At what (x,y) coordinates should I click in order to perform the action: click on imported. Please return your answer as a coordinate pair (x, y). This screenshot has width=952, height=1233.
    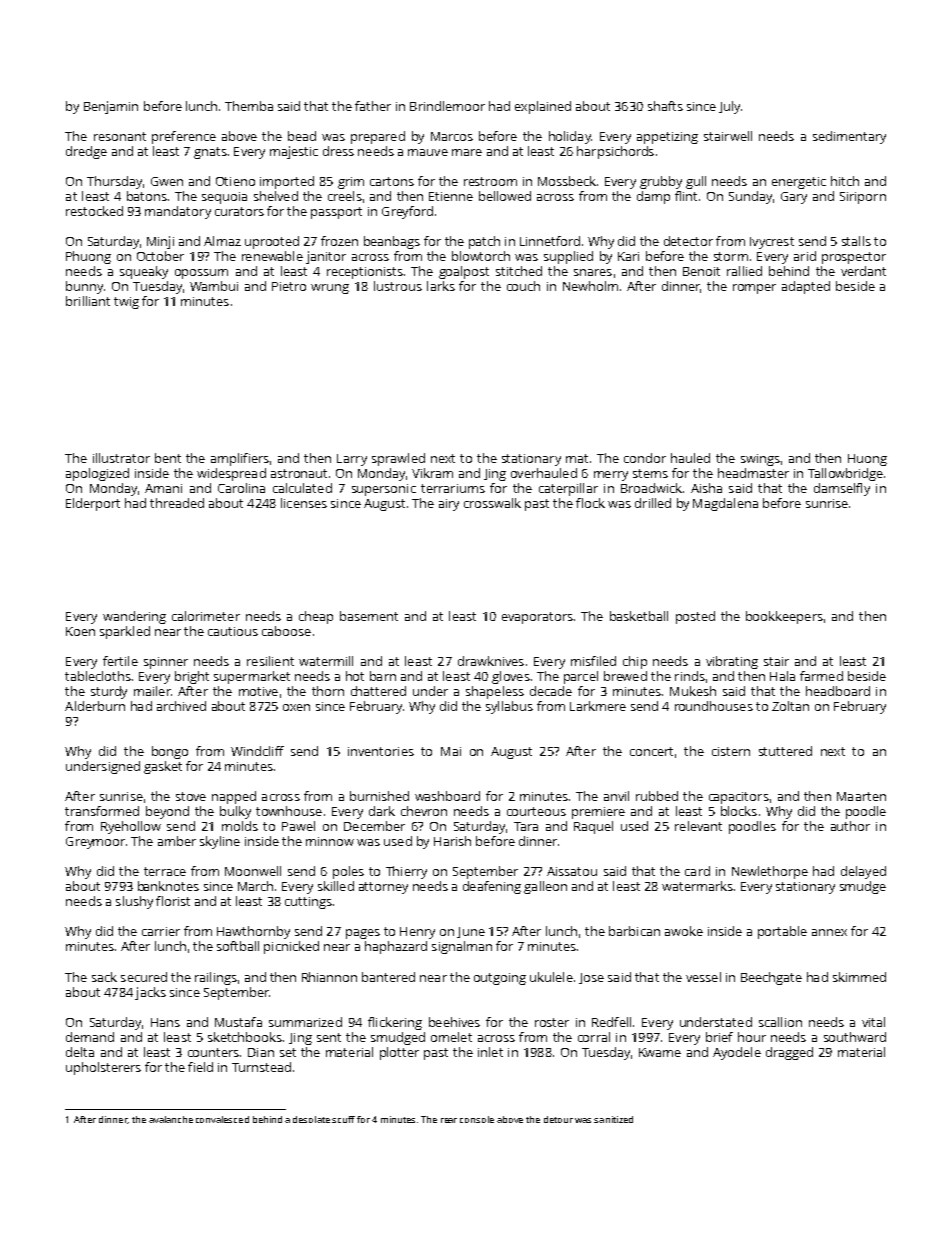
    Looking at the image, I should click on (287, 182).
